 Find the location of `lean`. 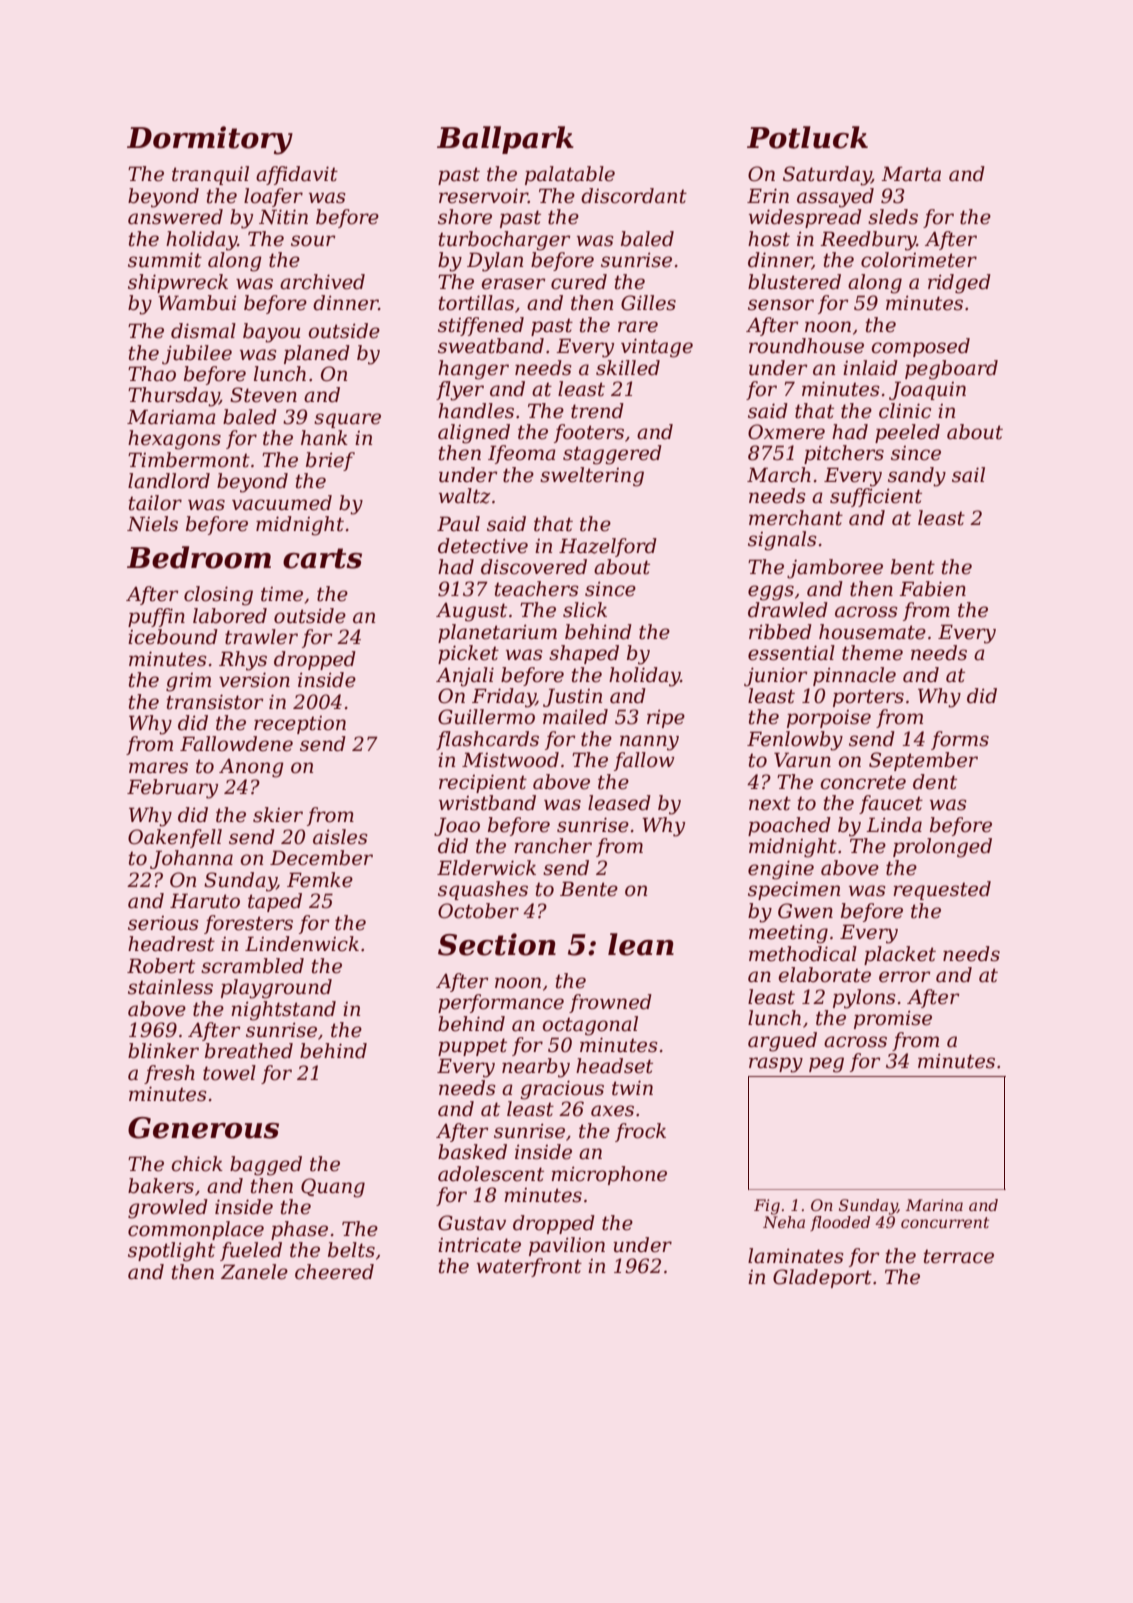

lean is located at coordinates (641, 944).
